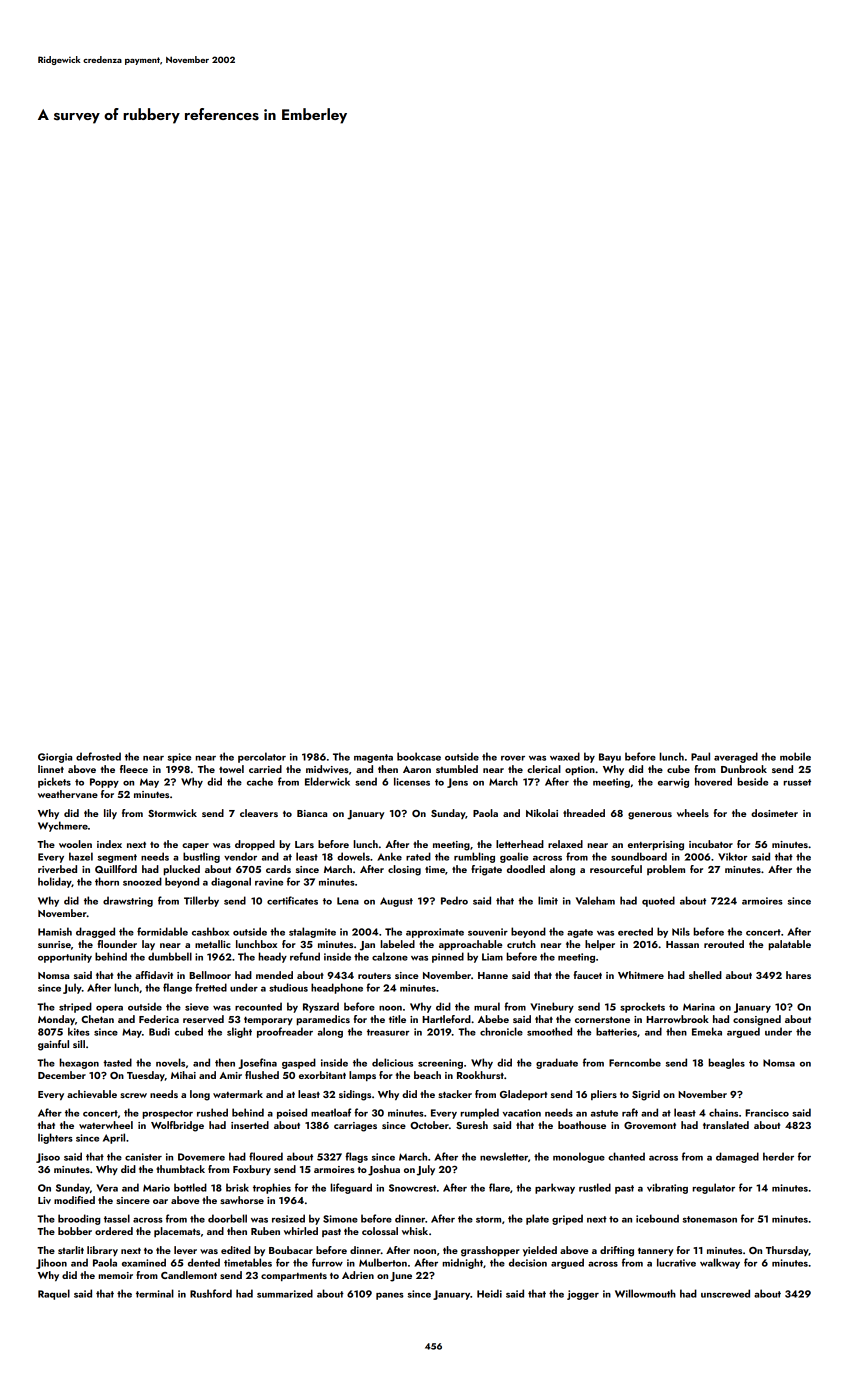 The image size is (849, 1400). I want to click on magenta, so click(373, 758).
